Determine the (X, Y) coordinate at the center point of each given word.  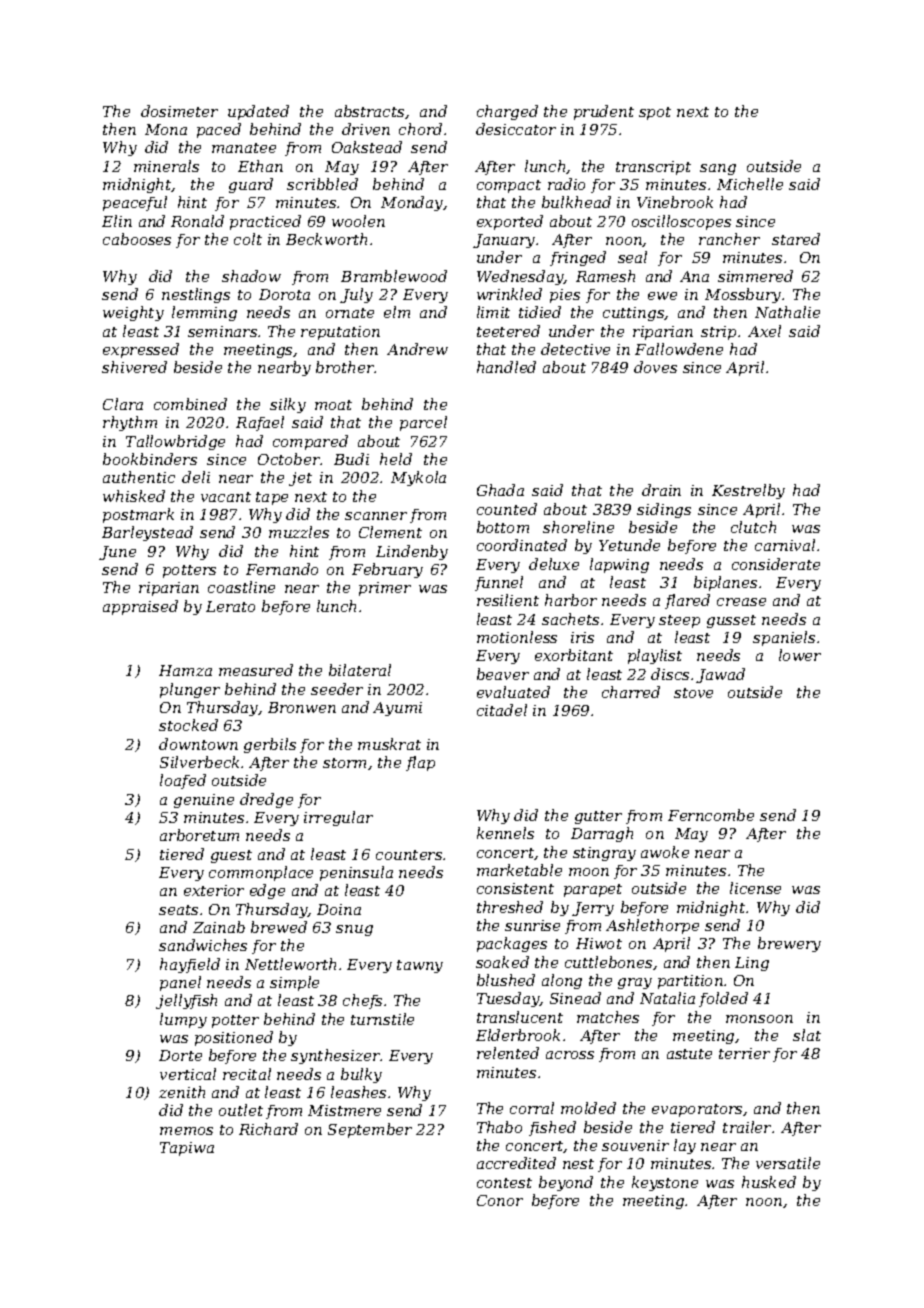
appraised (140, 607)
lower (800, 655)
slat (807, 1035)
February (387, 570)
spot (655, 113)
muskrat (389, 744)
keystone (665, 1183)
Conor (500, 1200)
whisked (134, 496)
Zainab (219, 927)
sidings (664, 510)
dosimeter (179, 111)
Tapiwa (187, 1149)
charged (507, 112)
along (562, 981)
